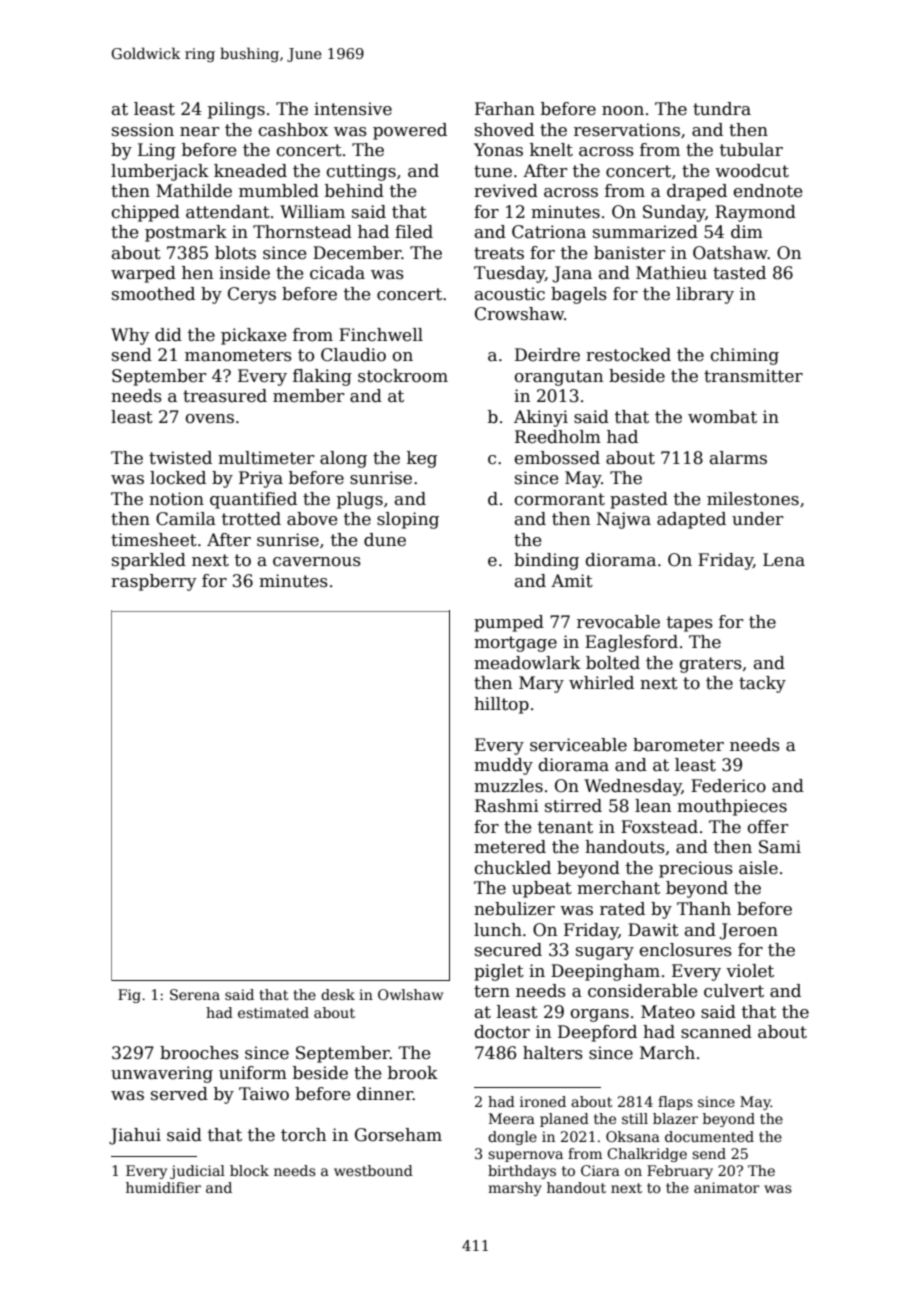 This screenshot has width=924, height=1308. What do you see at coordinates (527, 663) in the screenshot?
I see `meadowlark` at bounding box center [527, 663].
